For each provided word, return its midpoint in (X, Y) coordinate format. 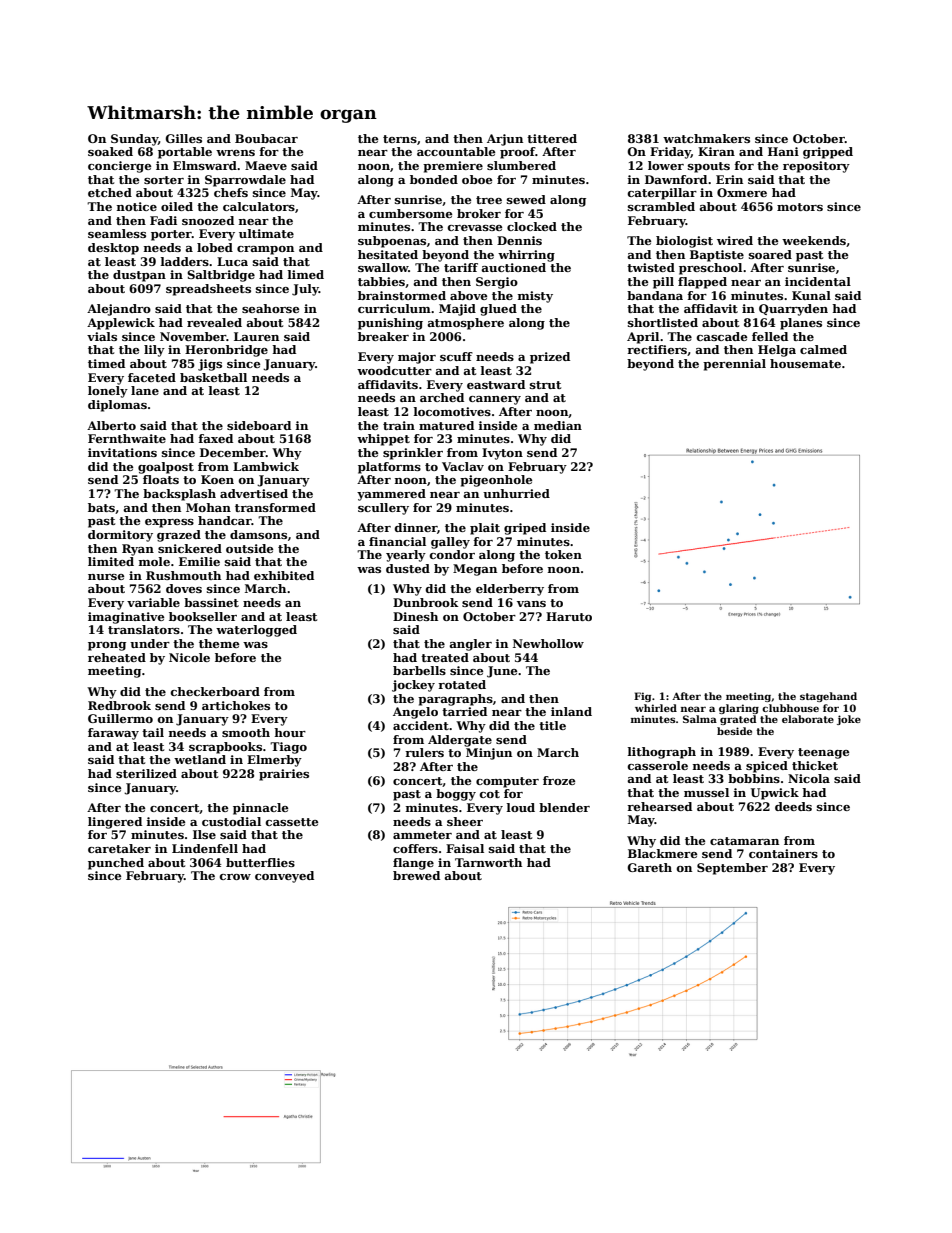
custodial (231, 821)
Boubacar (266, 138)
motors (800, 207)
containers (783, 853)
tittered (552, 138)
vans (531, 604)
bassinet (211, 602)
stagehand (828, 697)
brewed (416, 875)
